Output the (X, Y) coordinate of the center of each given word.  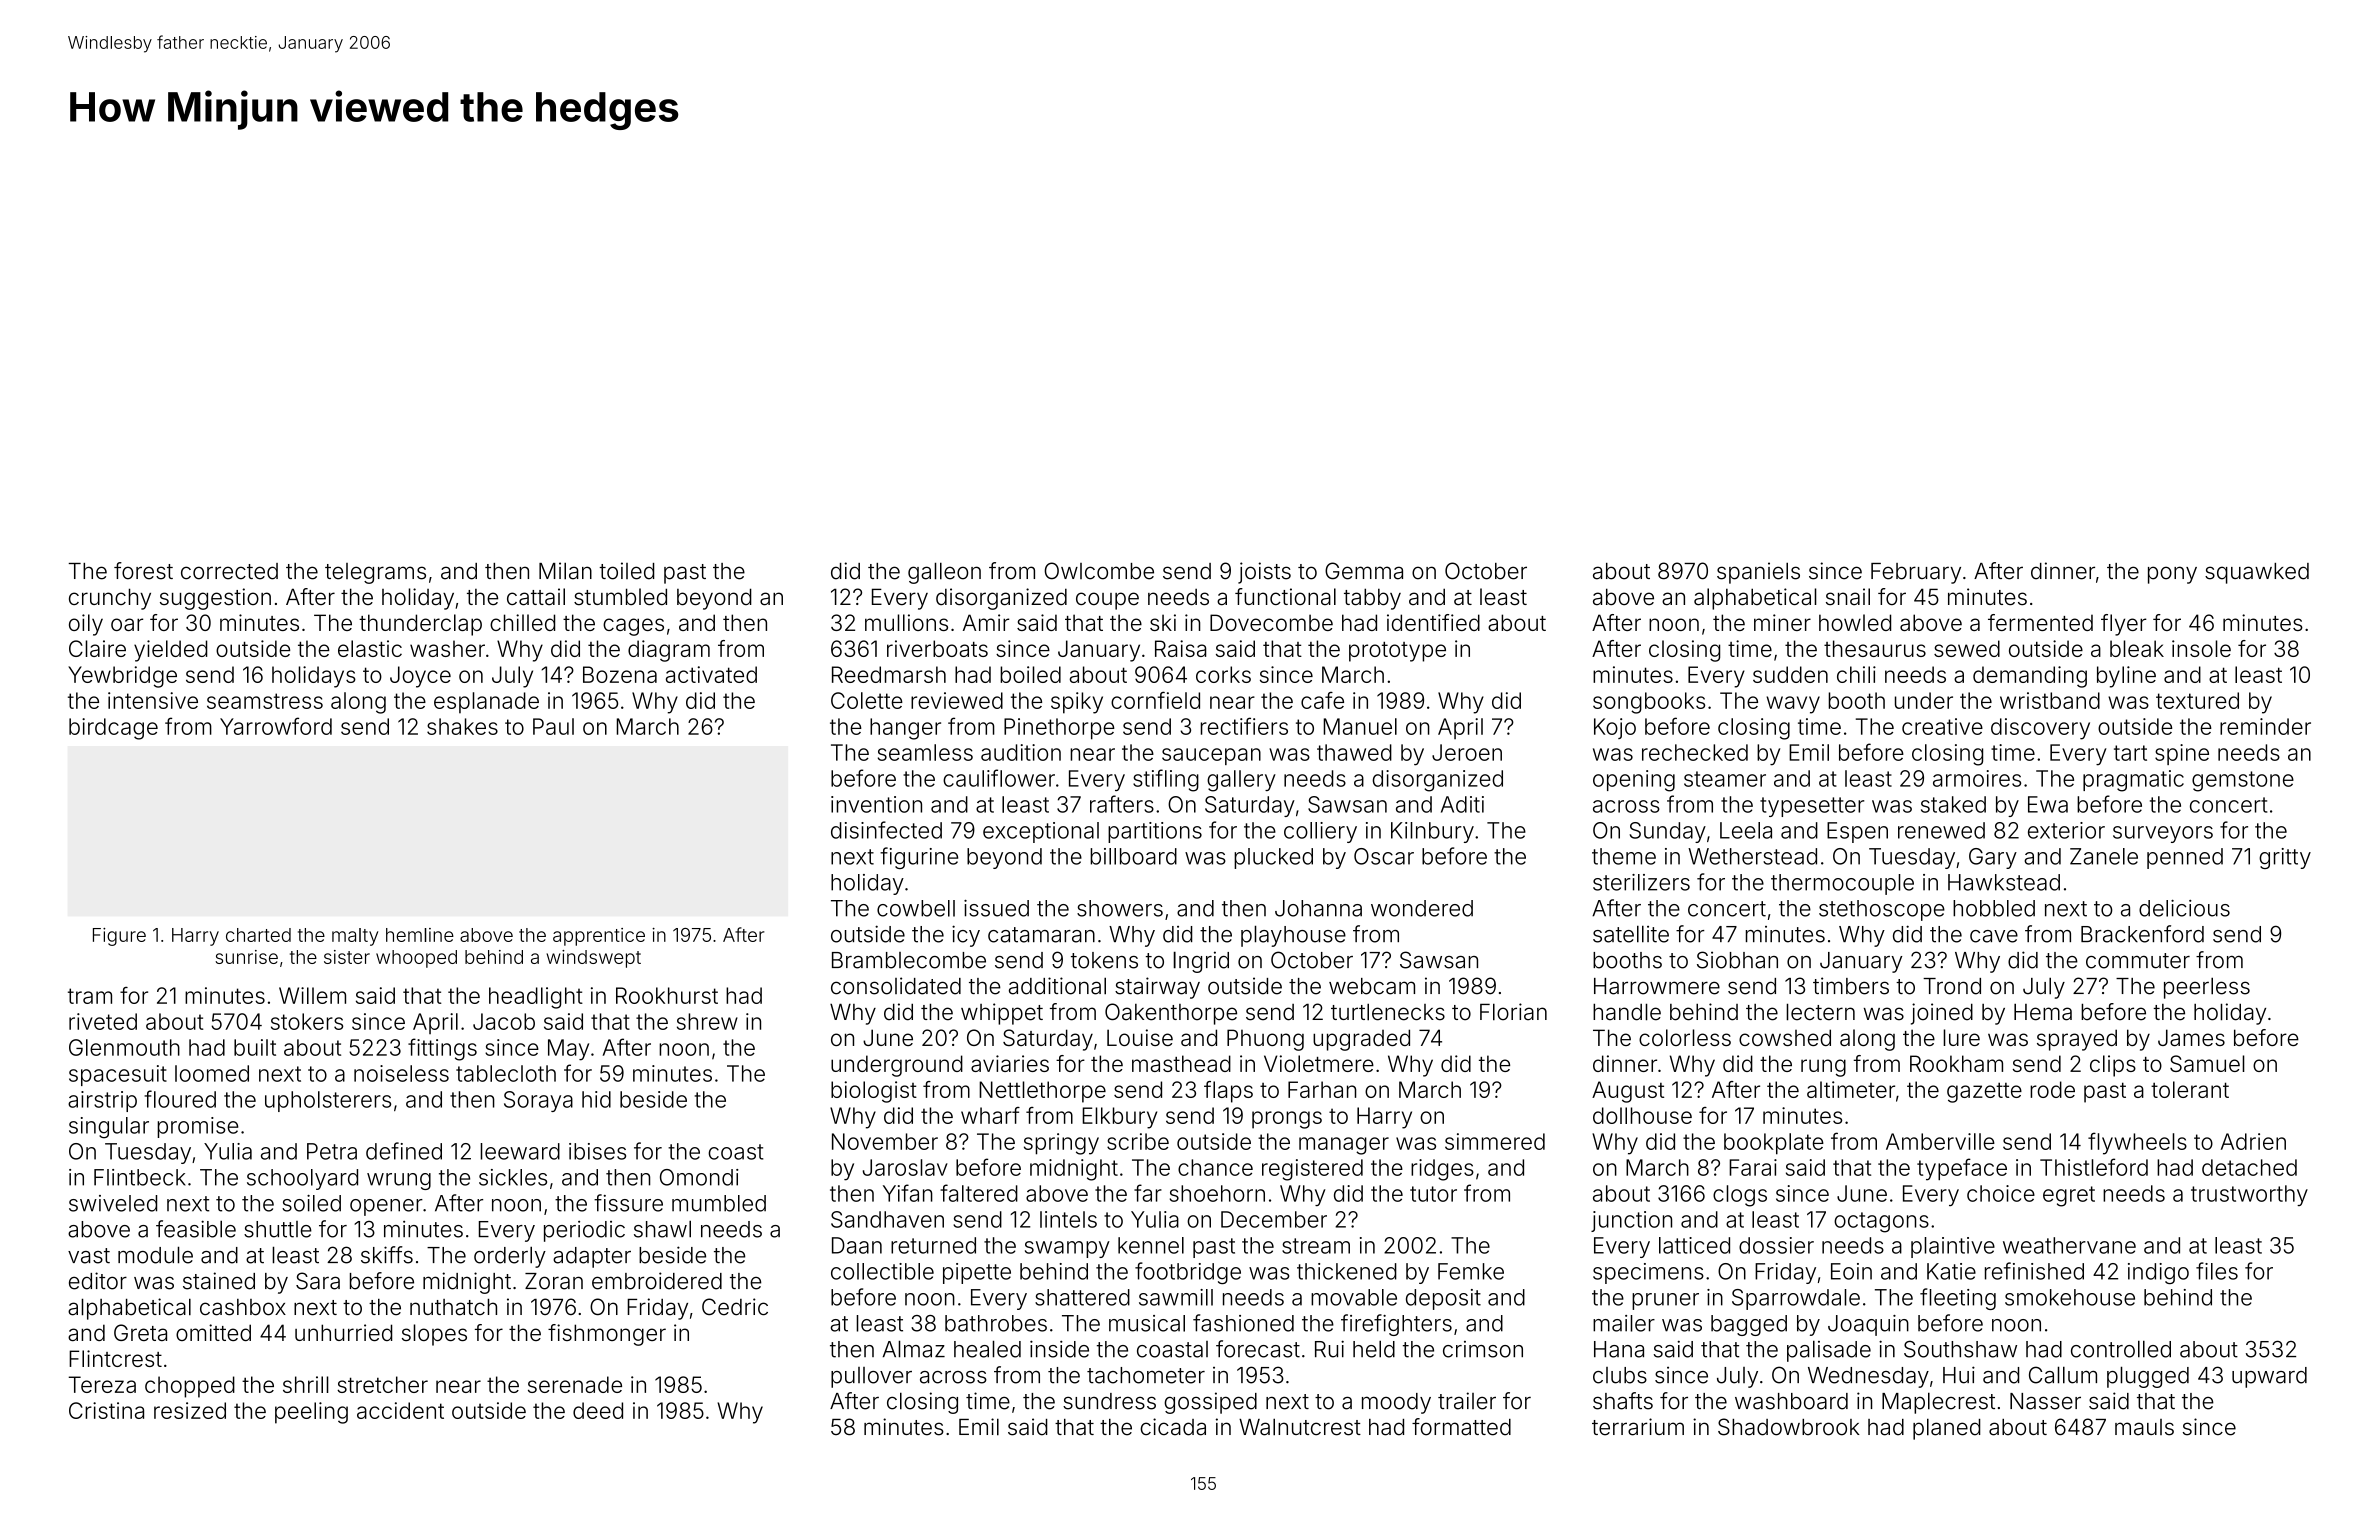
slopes (434, 1335)
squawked (2257, 573)
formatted (1461, 1427)
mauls (2144, 1427)
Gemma (1364, 571)
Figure (119, 937)
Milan (565, 571)
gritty (2285, 858)
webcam (1372, 986)
